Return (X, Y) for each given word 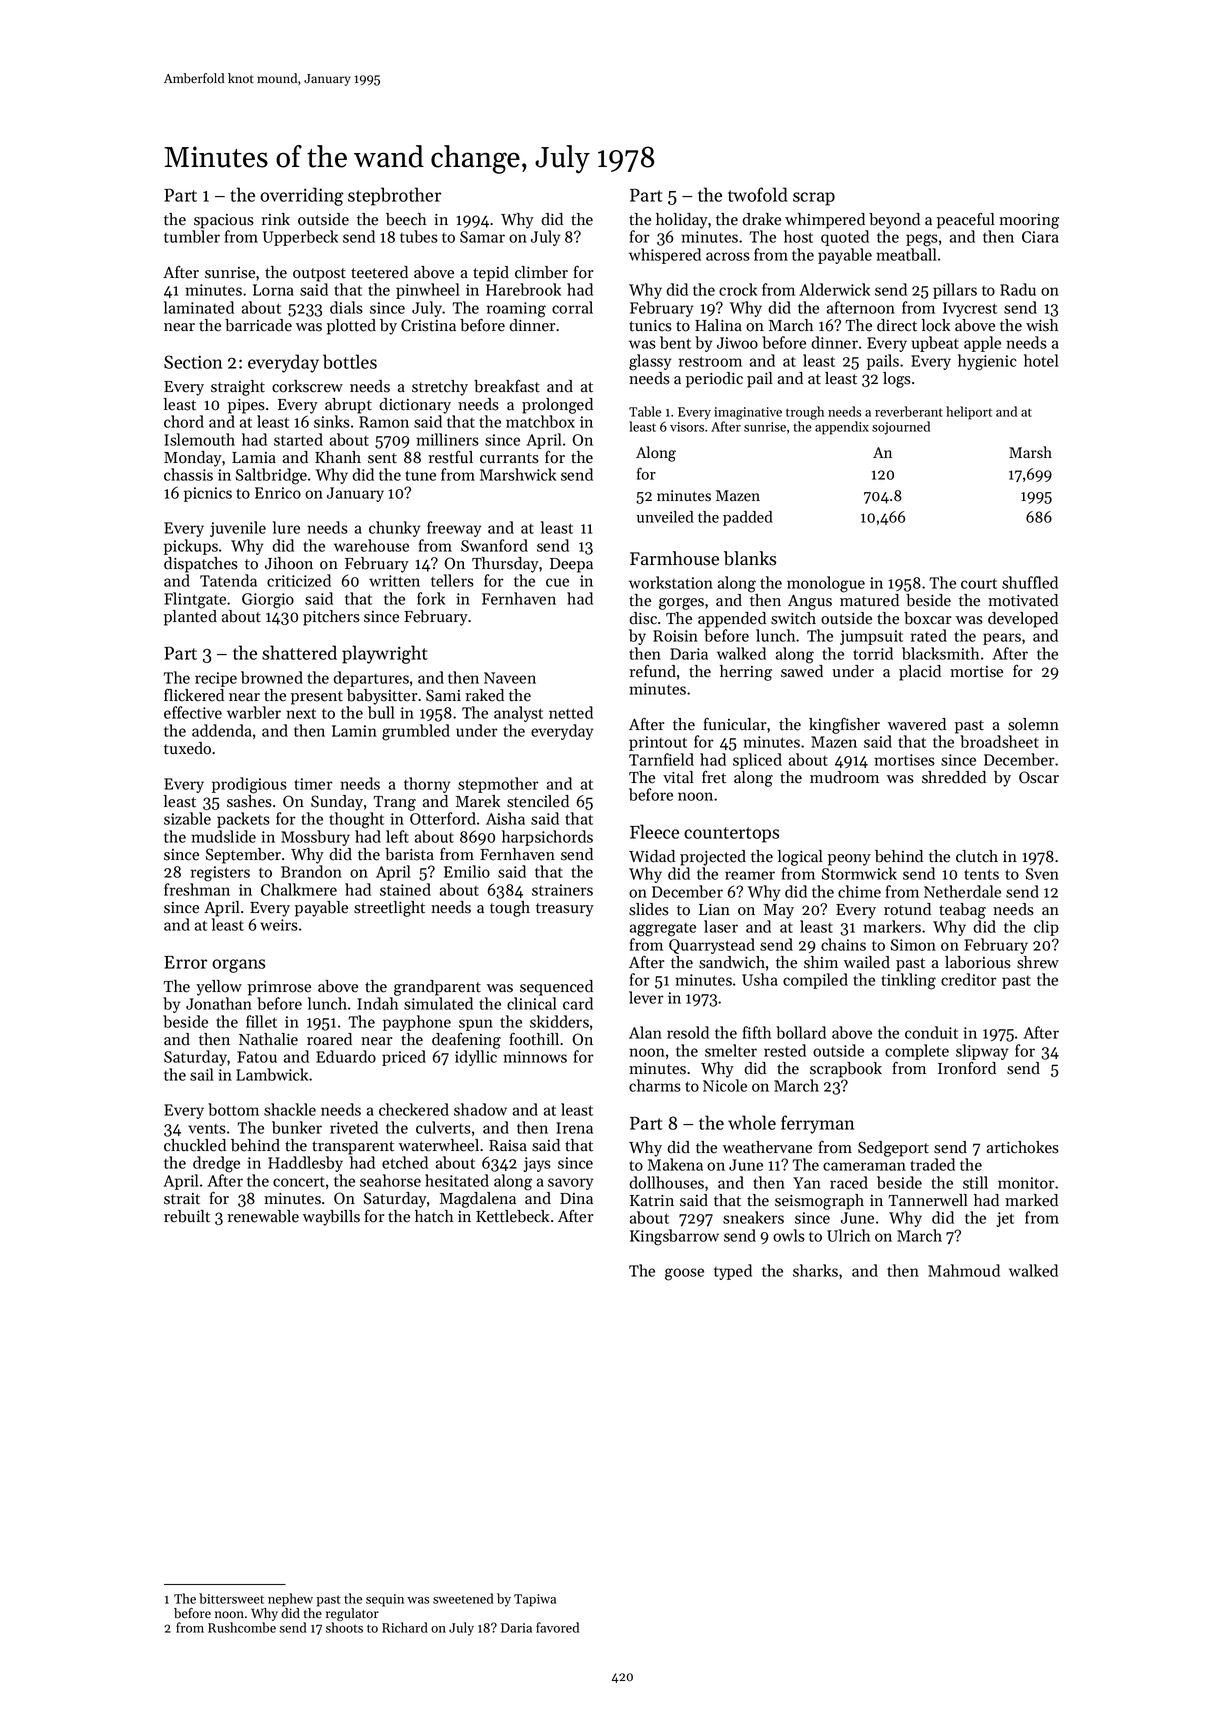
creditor (969, 979)
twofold (758, 194)
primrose (279, 988)
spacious (224, 221)
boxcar (928, 618)
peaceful (966, 220)
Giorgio (268, 601)
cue (557, 582)
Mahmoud (964, 1270)
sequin (385, 1600)
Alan (645, 1032)
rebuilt (187, 1216)
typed (733, 1272)
